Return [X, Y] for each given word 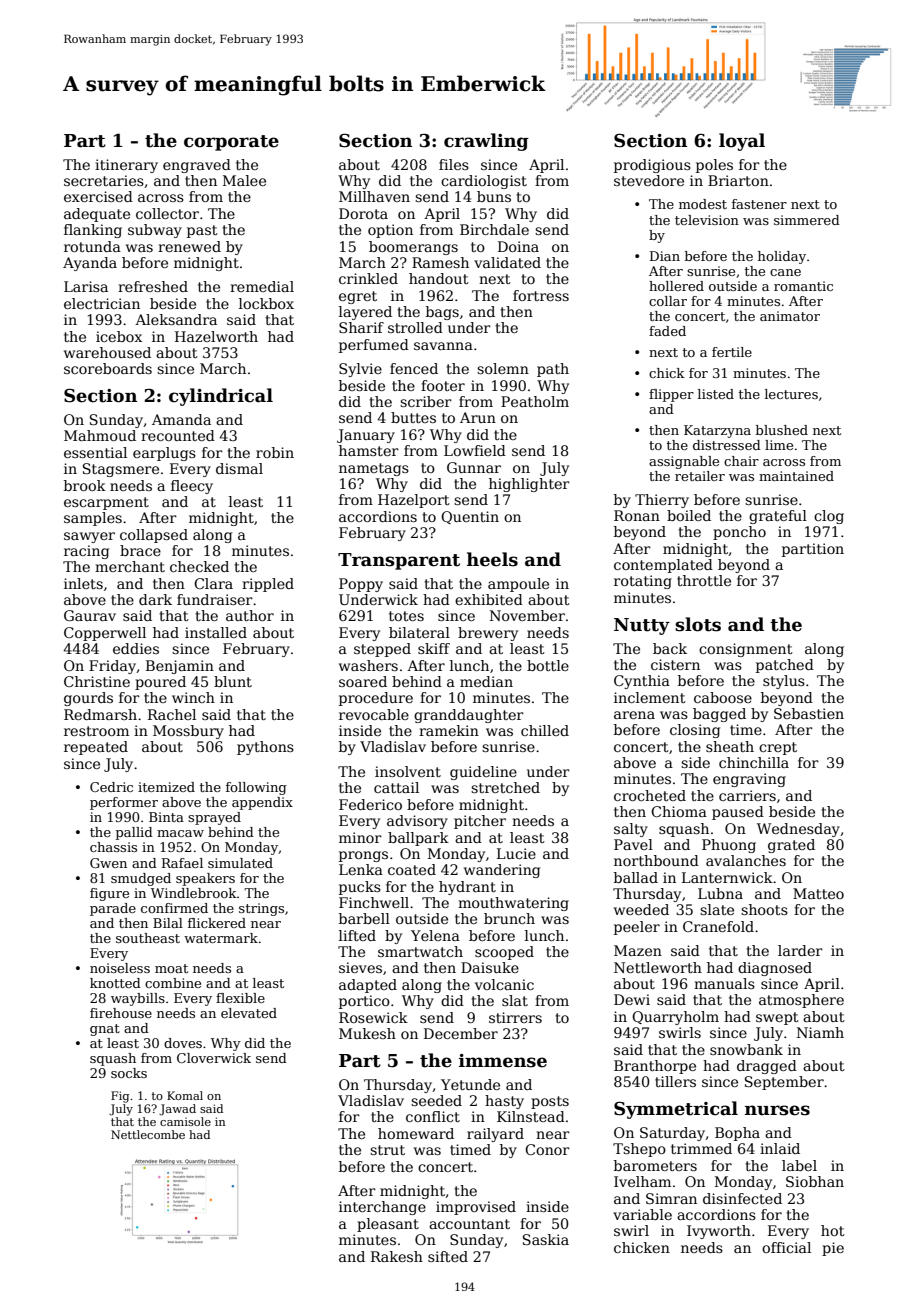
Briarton [738, 180]
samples [93, 519]
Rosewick [373, 1017]
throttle [704, 580]
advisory [417, 822]
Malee [244, 180]
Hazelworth [216, 336]
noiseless [120, 968]
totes [406, 616]
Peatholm [535, 401]
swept [777, 1018]
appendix [262, 803]
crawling [486, 142]
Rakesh [397, 1256]
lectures [791, 394]
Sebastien [809, 713]
